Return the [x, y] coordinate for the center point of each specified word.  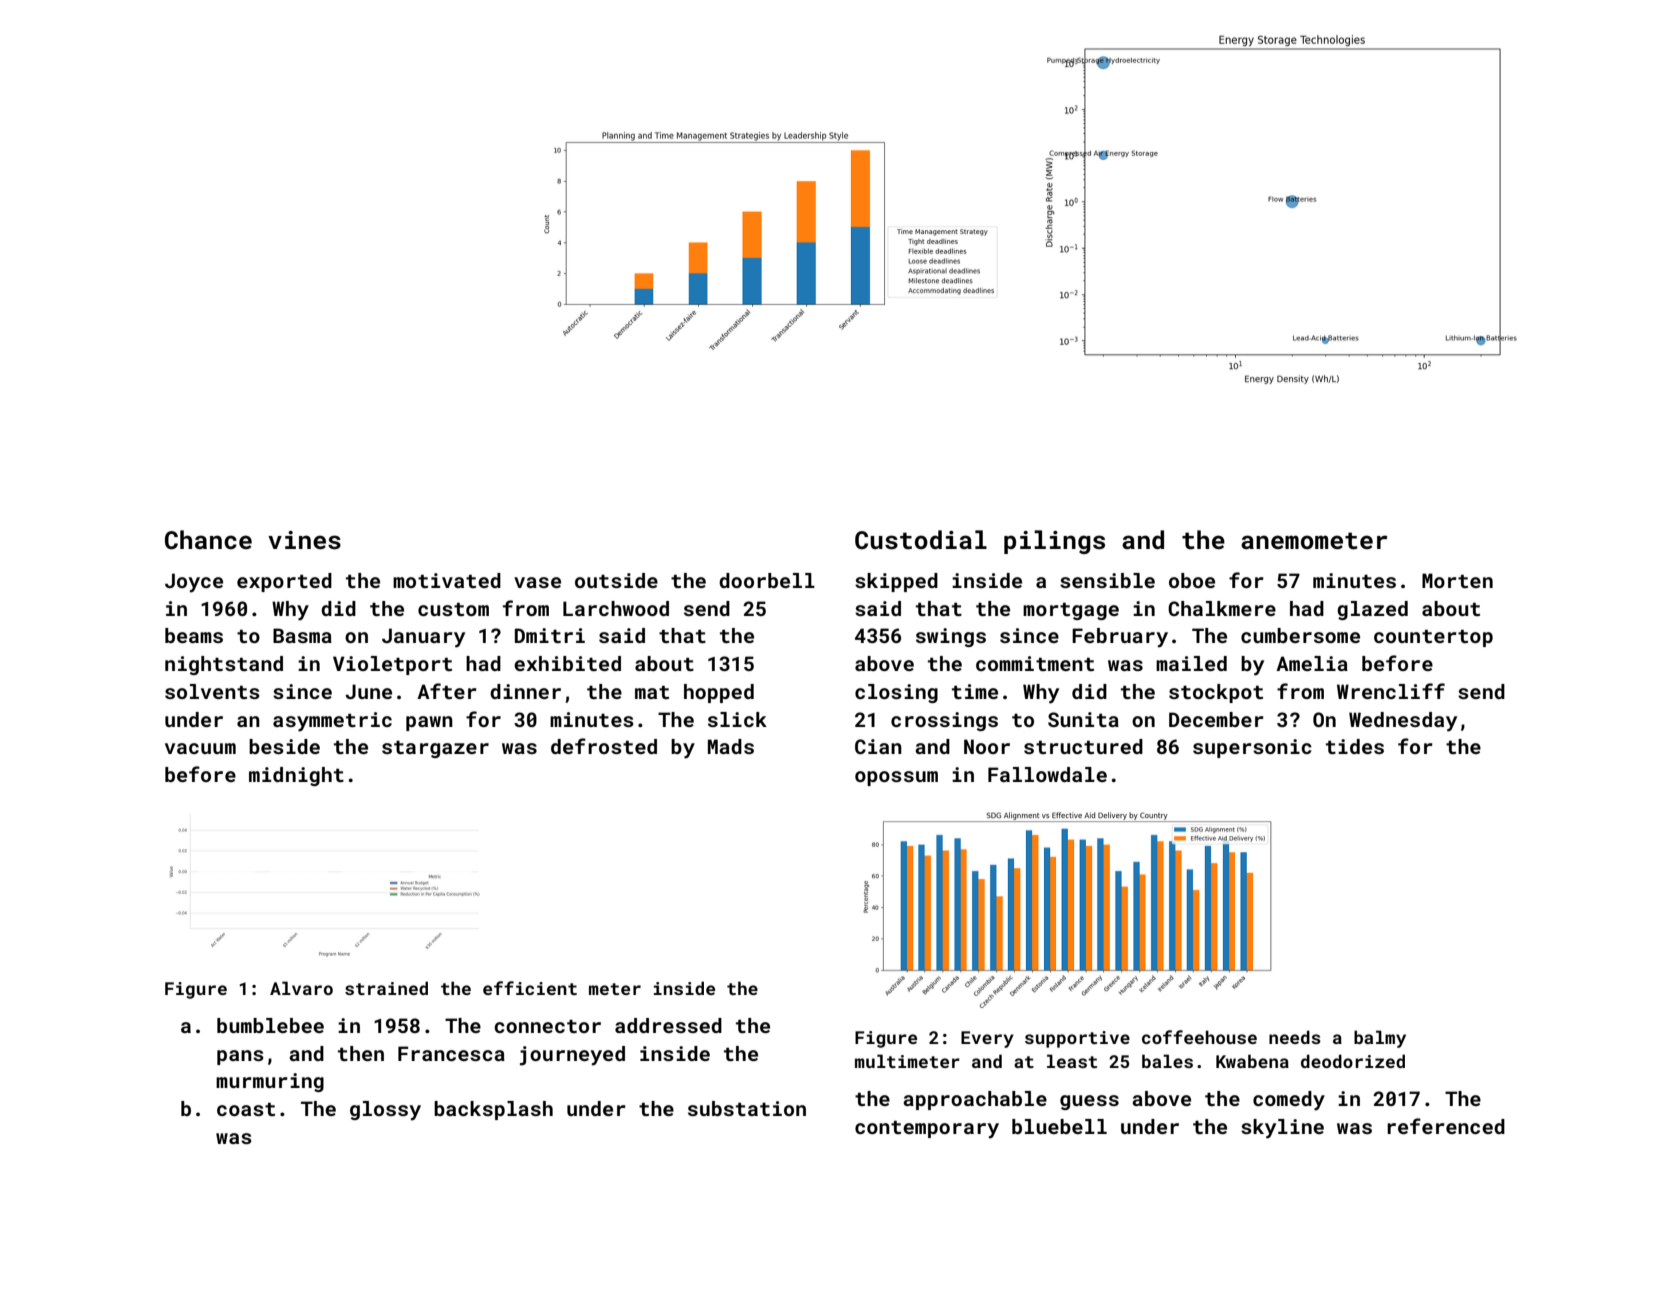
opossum [896, 778]
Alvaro [301, 988]
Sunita [1083, 719]
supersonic [1252, 748]
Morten [1457, 580]
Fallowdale [1047, 774]
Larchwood [616, 608]
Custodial [921, 540]
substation [747, 1108]
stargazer [435, 749]
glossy [385, 1111]
